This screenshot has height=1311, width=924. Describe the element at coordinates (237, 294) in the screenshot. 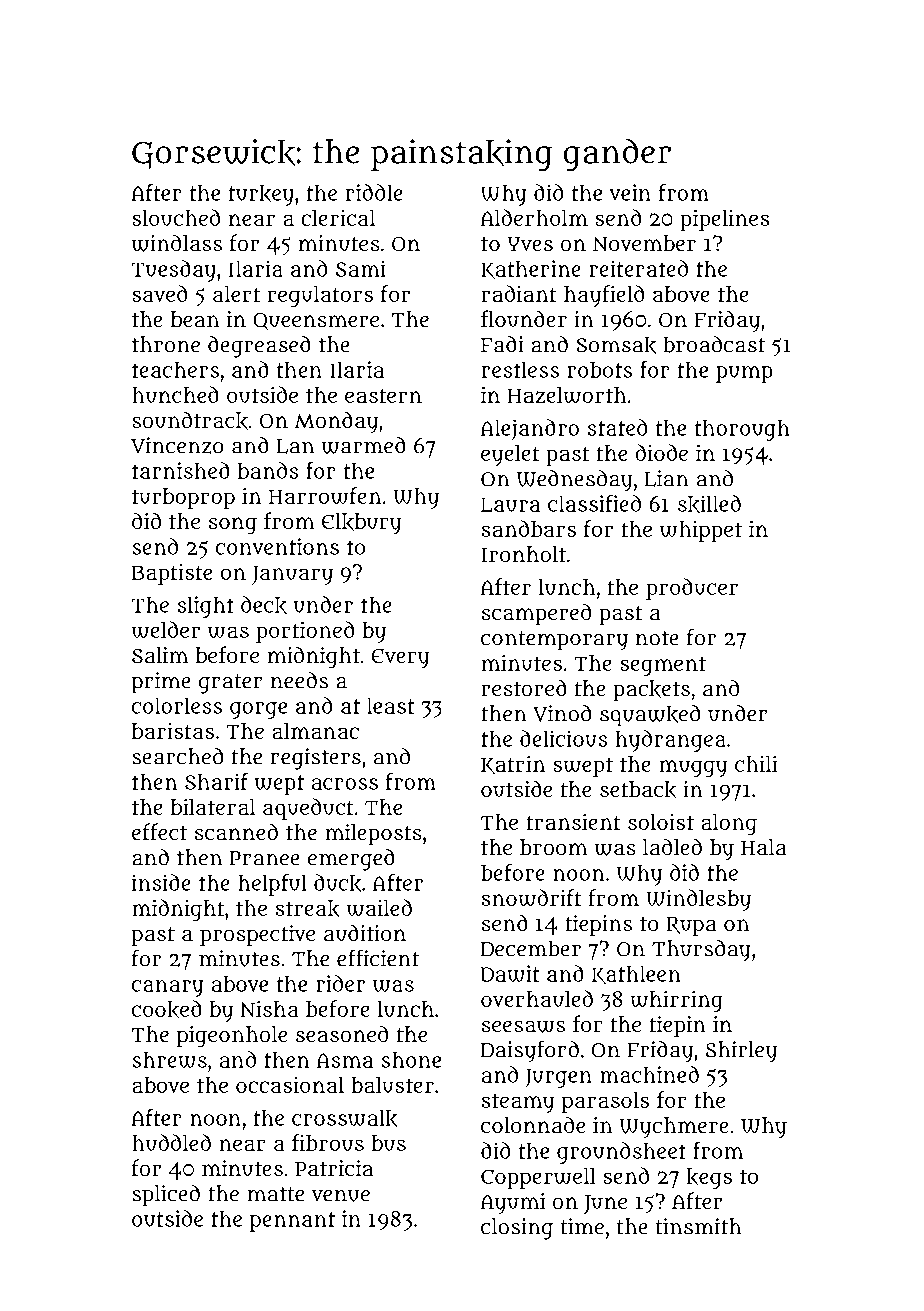

I see `alert` at that location.
